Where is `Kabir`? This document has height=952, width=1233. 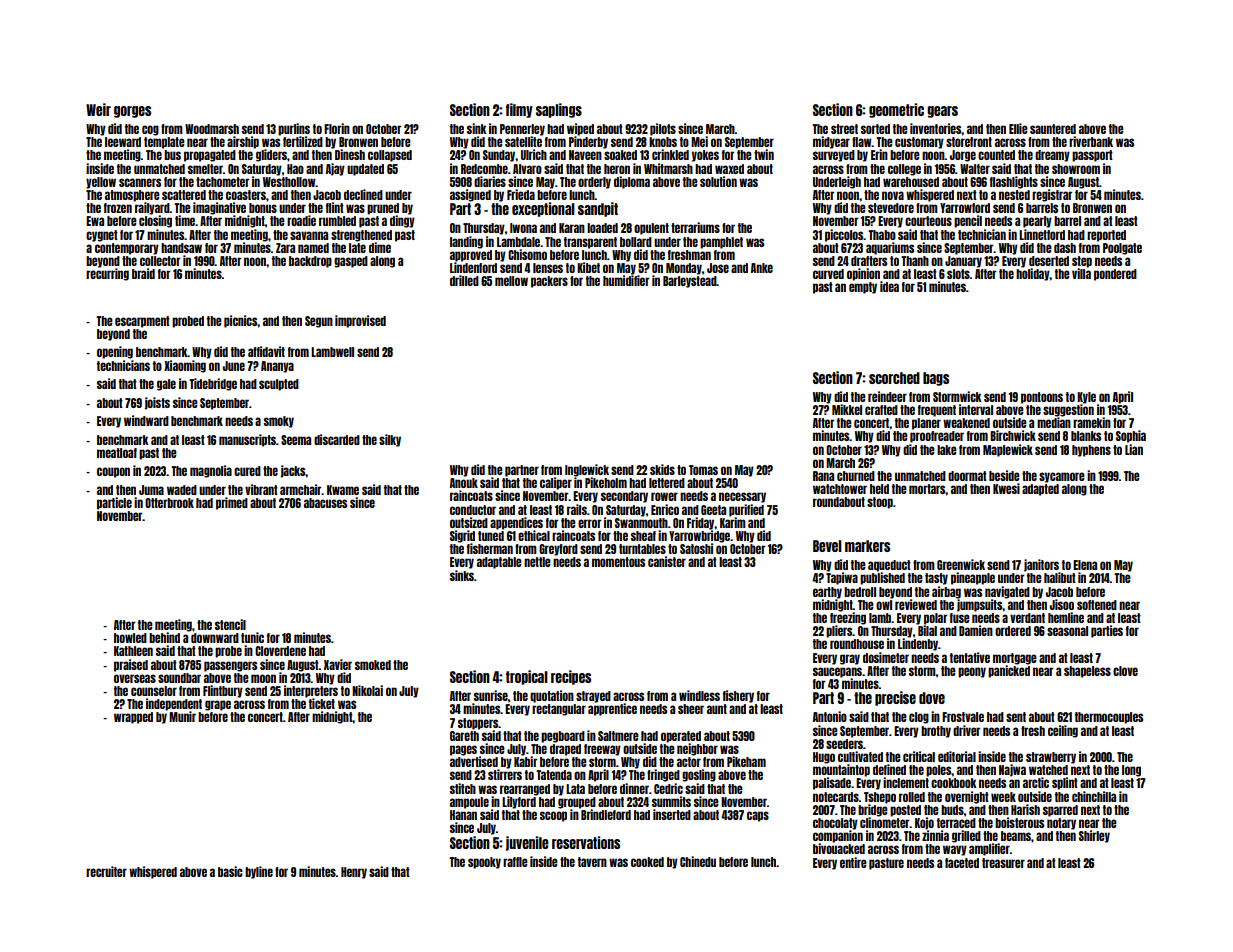
Kabir is located at coordinates (526, 761).
